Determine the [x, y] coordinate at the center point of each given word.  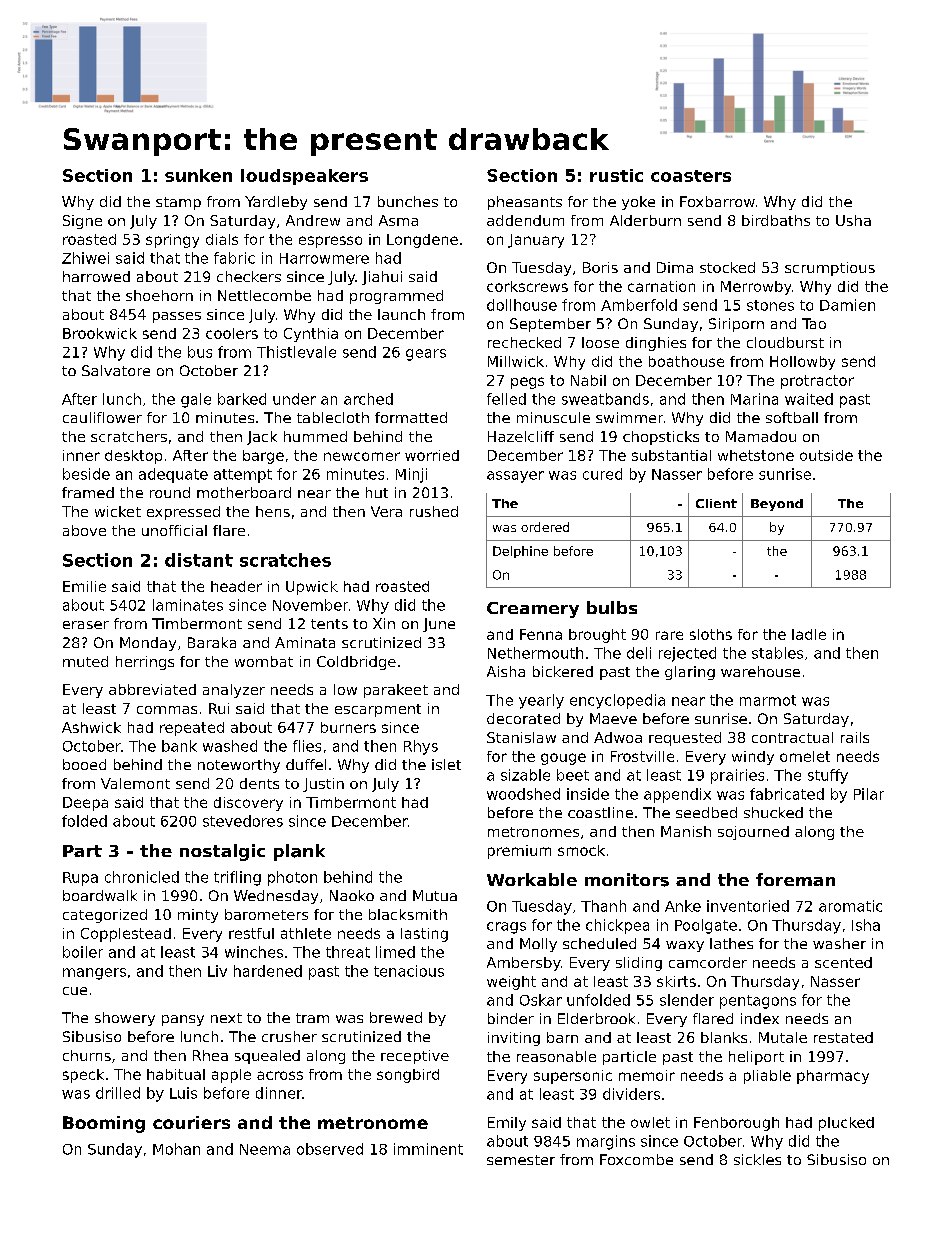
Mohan [176, 1149]
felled [506, 399]
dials [222, 239]
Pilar [869, 794]
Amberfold [639, 305]
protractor [817, 382]
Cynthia [311, 335]
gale [196, 400]
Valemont [135, 783]
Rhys [421, 747]
